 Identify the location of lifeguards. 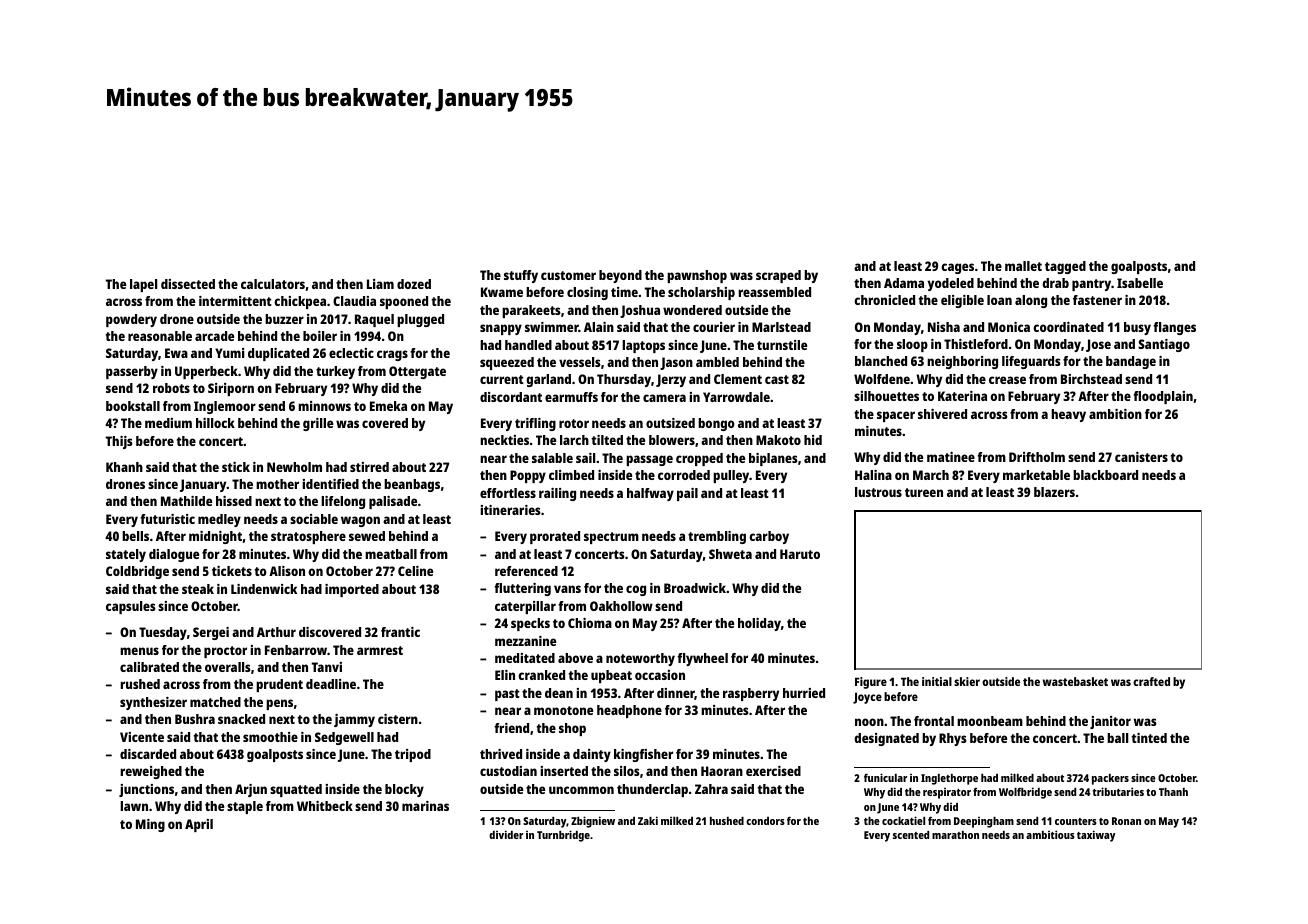
(1031, 362).
